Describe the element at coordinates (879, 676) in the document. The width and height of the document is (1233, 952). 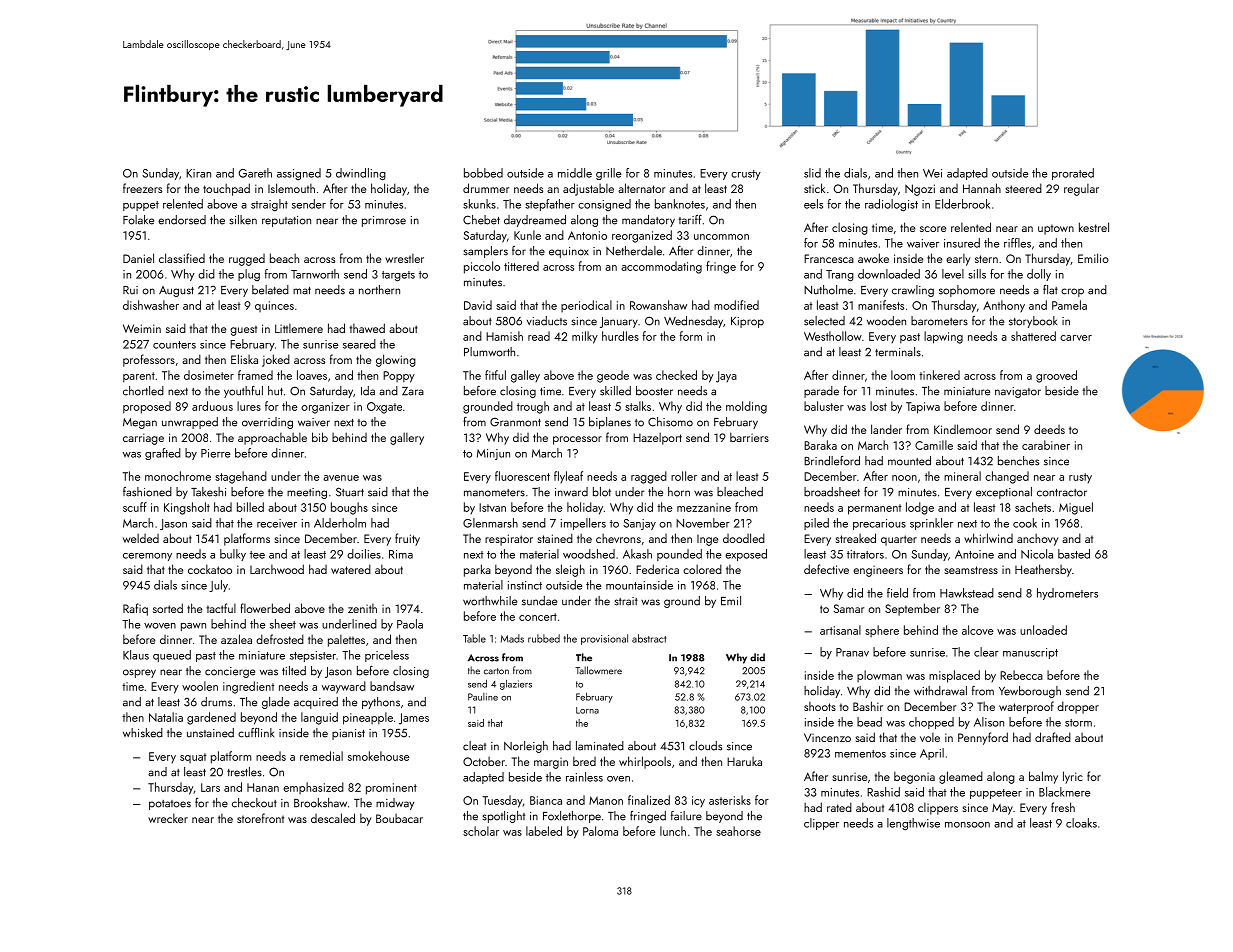
I see `plowman` at that location.
